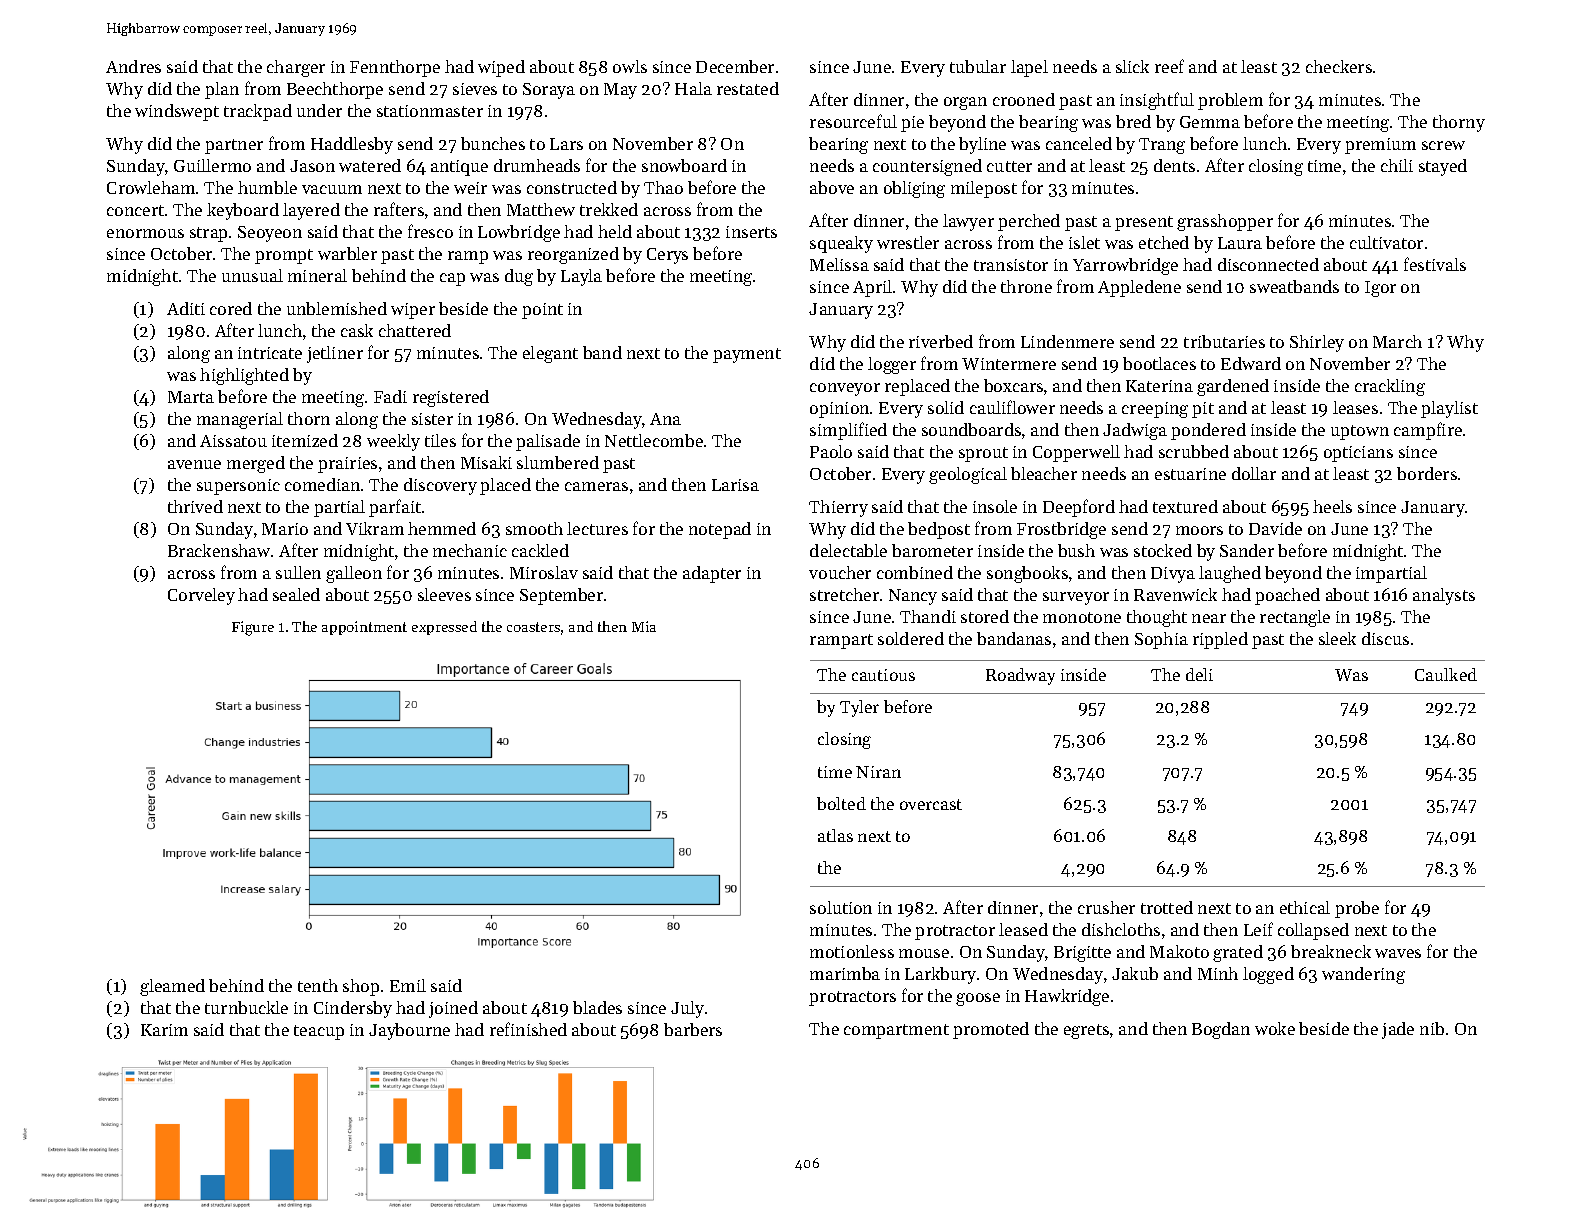 This document has height=1230, width=1592. Describe the element at coordinates (444, 628) in the document. I see `expressed` at that location.
